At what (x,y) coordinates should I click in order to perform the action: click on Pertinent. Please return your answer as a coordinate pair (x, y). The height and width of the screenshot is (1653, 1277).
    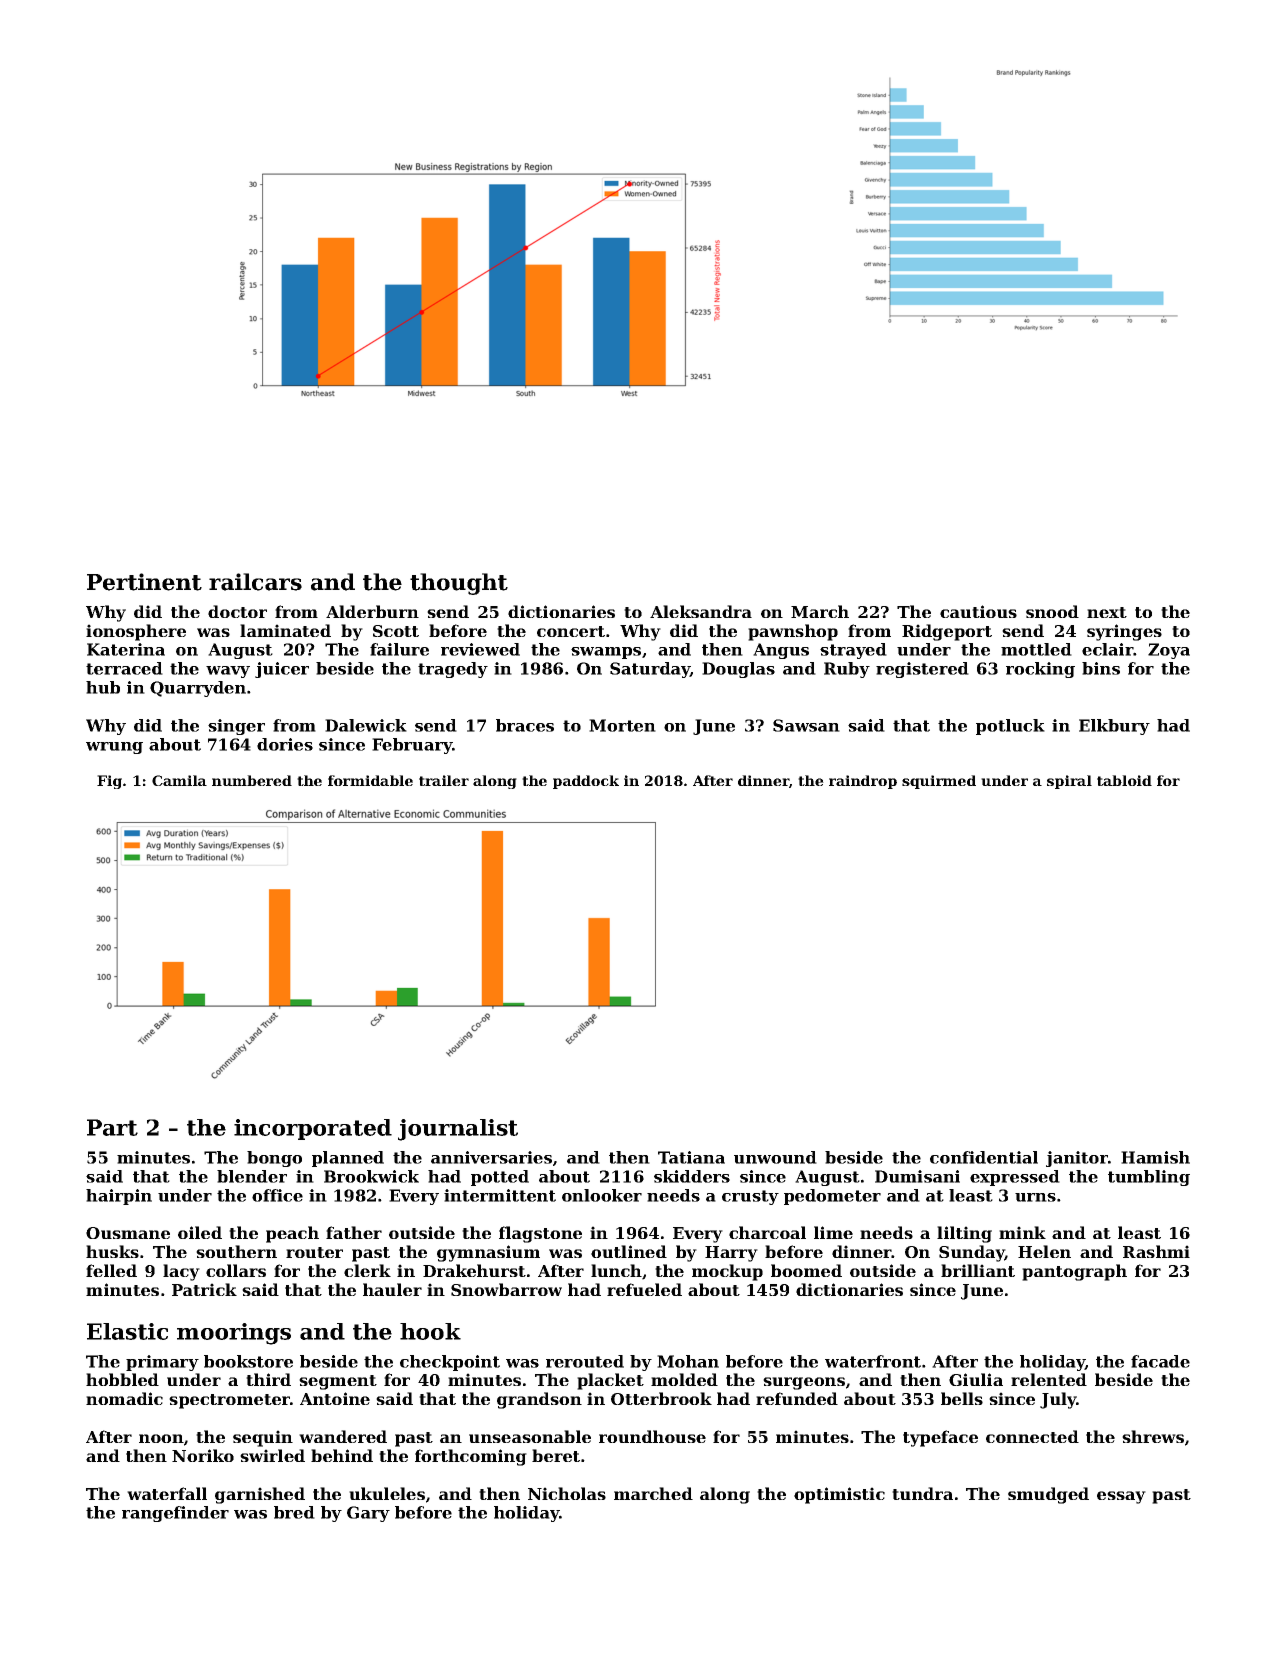
    Looking at the image, I should click on (144, 582).
